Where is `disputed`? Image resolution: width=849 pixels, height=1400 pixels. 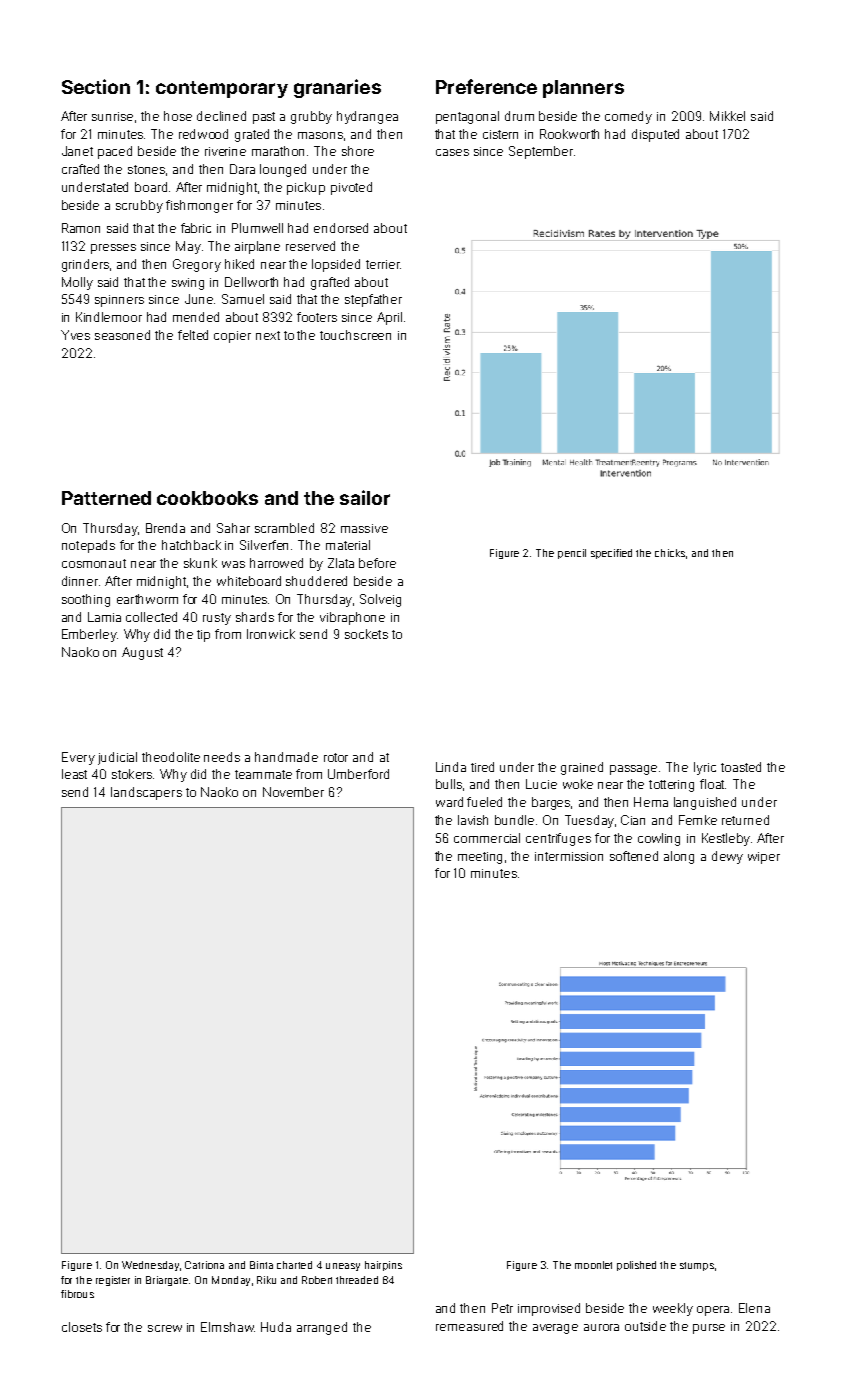 disputed is located at coordinates (655, 135).
